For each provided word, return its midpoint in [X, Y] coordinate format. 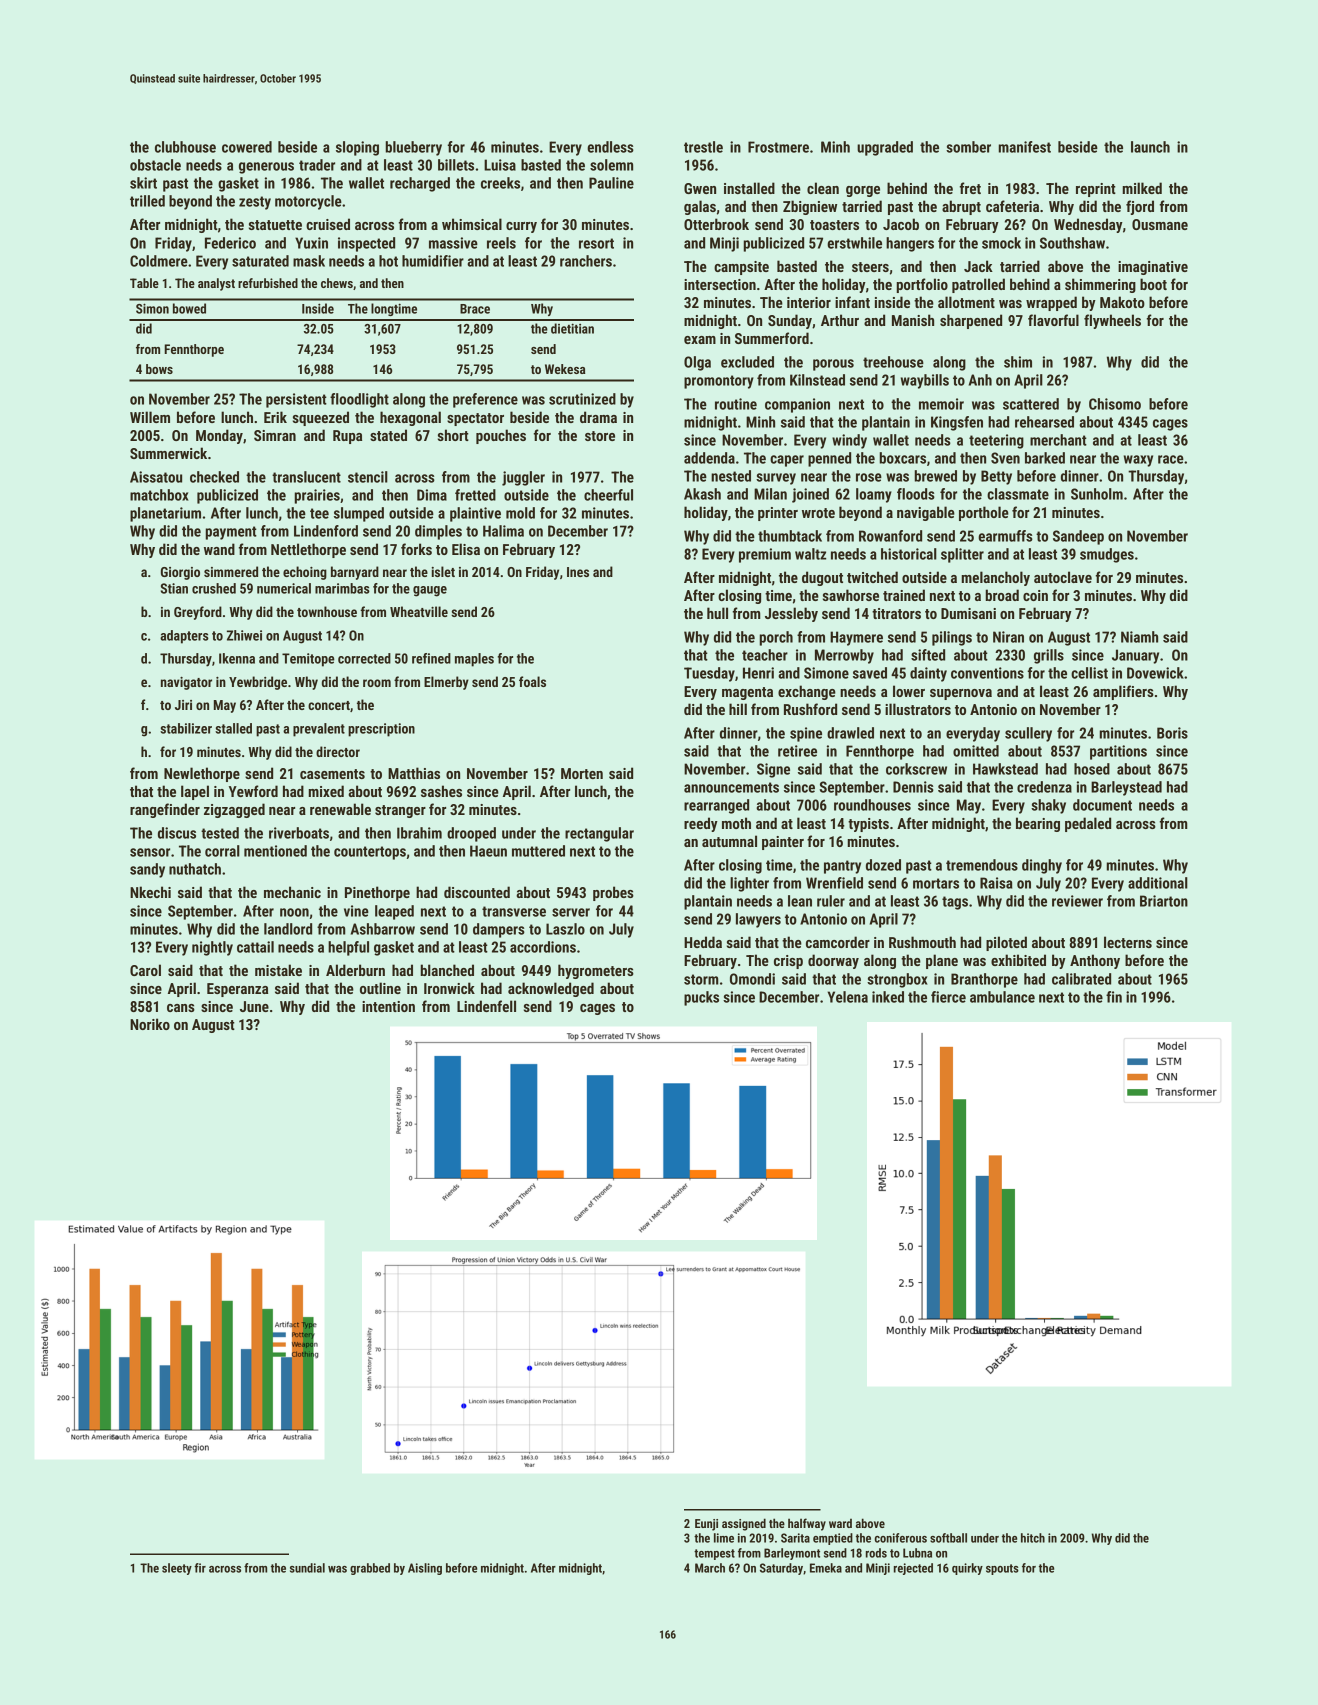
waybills [925, 381]
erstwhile [854, 243]
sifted [928, 655]
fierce [948, 997]
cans [181, 1008]
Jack [978, 266]
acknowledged [551, 989]
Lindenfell [486, 1006]
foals [532, 681]
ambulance [1002, 997]
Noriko [150, 1024]
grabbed [370, 1569]
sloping [357, 148]
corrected [364, 658]
